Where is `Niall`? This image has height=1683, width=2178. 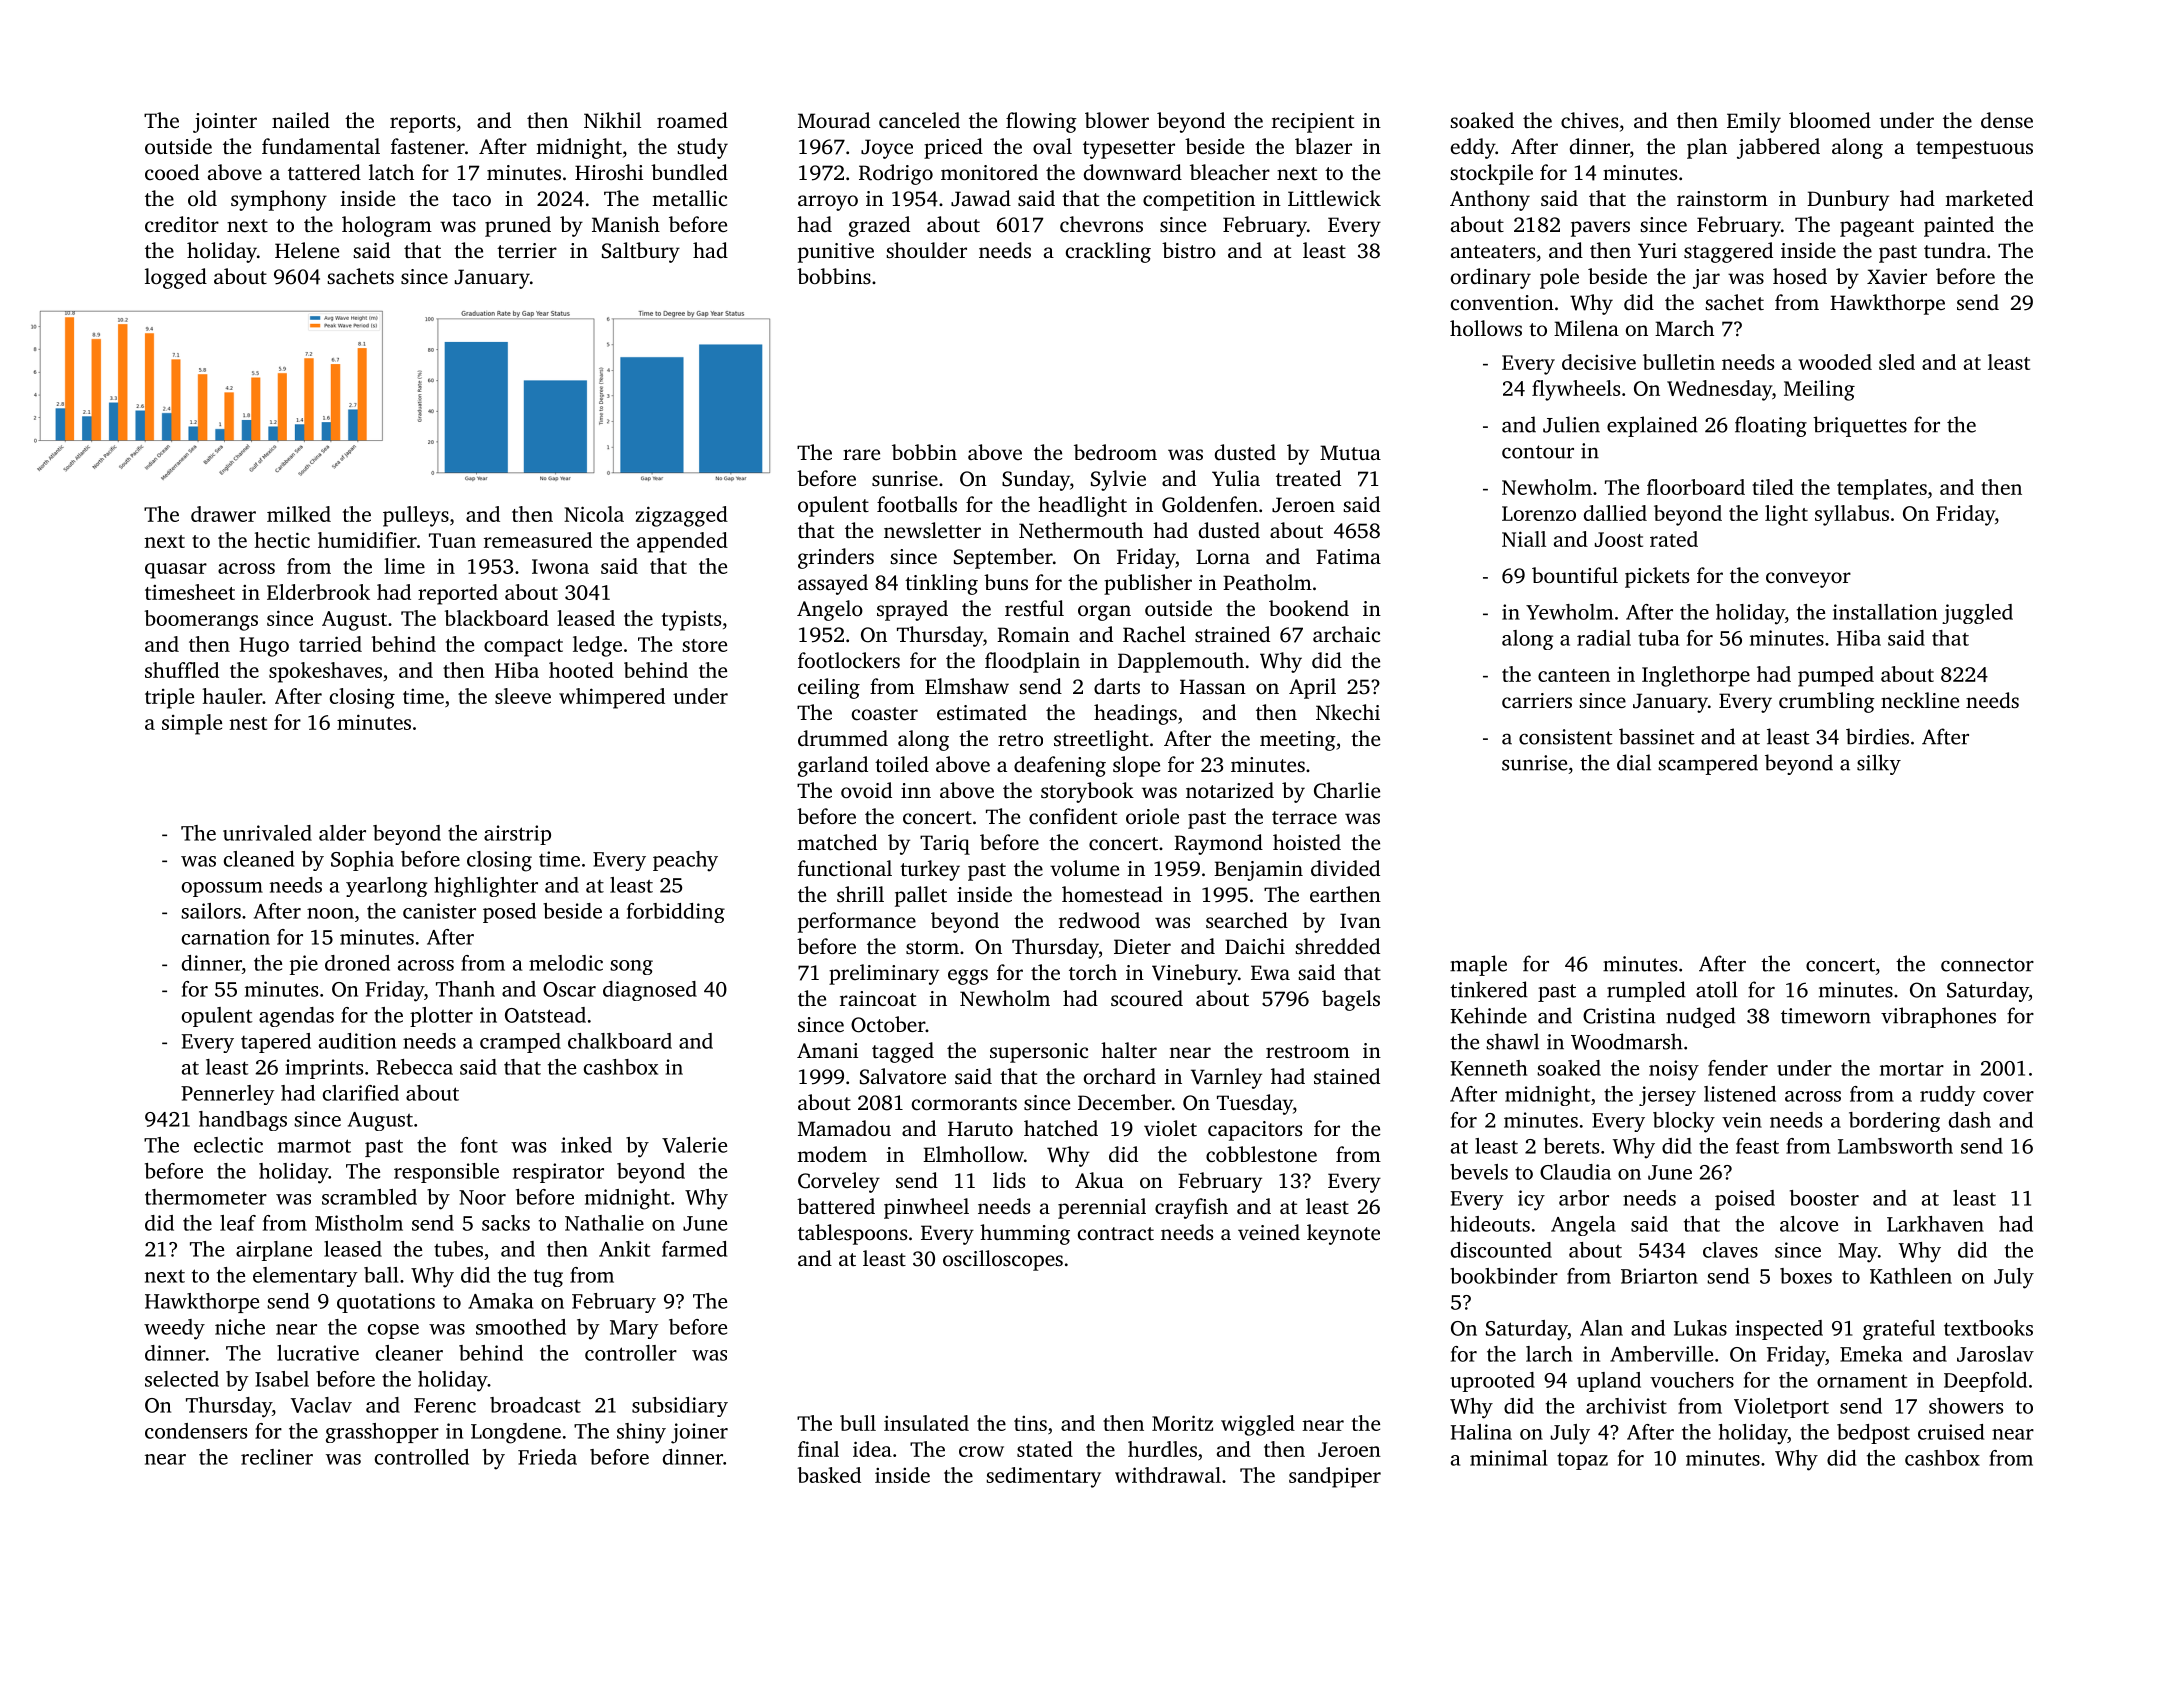
Niall is located at coordinates (1524, 539).
